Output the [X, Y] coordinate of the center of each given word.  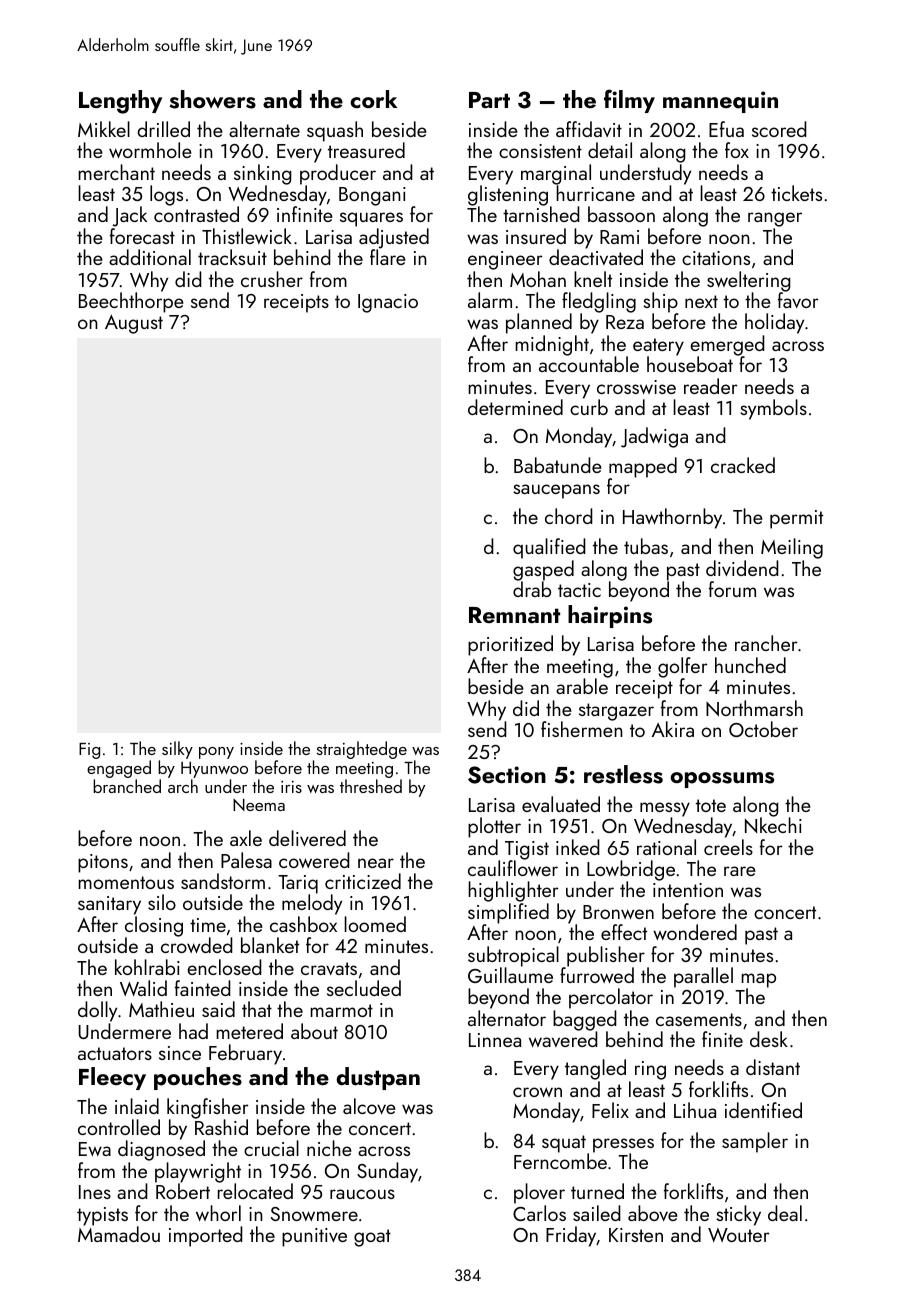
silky [177, 750]
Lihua [695, 1110]
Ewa [95, 1149]
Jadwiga [654, 437]
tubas [646, 546]
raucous [362, 1194]
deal [785, 1213]
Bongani [372, 196]
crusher [272, 279]
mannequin [720, 102]
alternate [264, 129]
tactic [579, 590]
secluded [364, 988]
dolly [97, 1011]
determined [515, 407]
